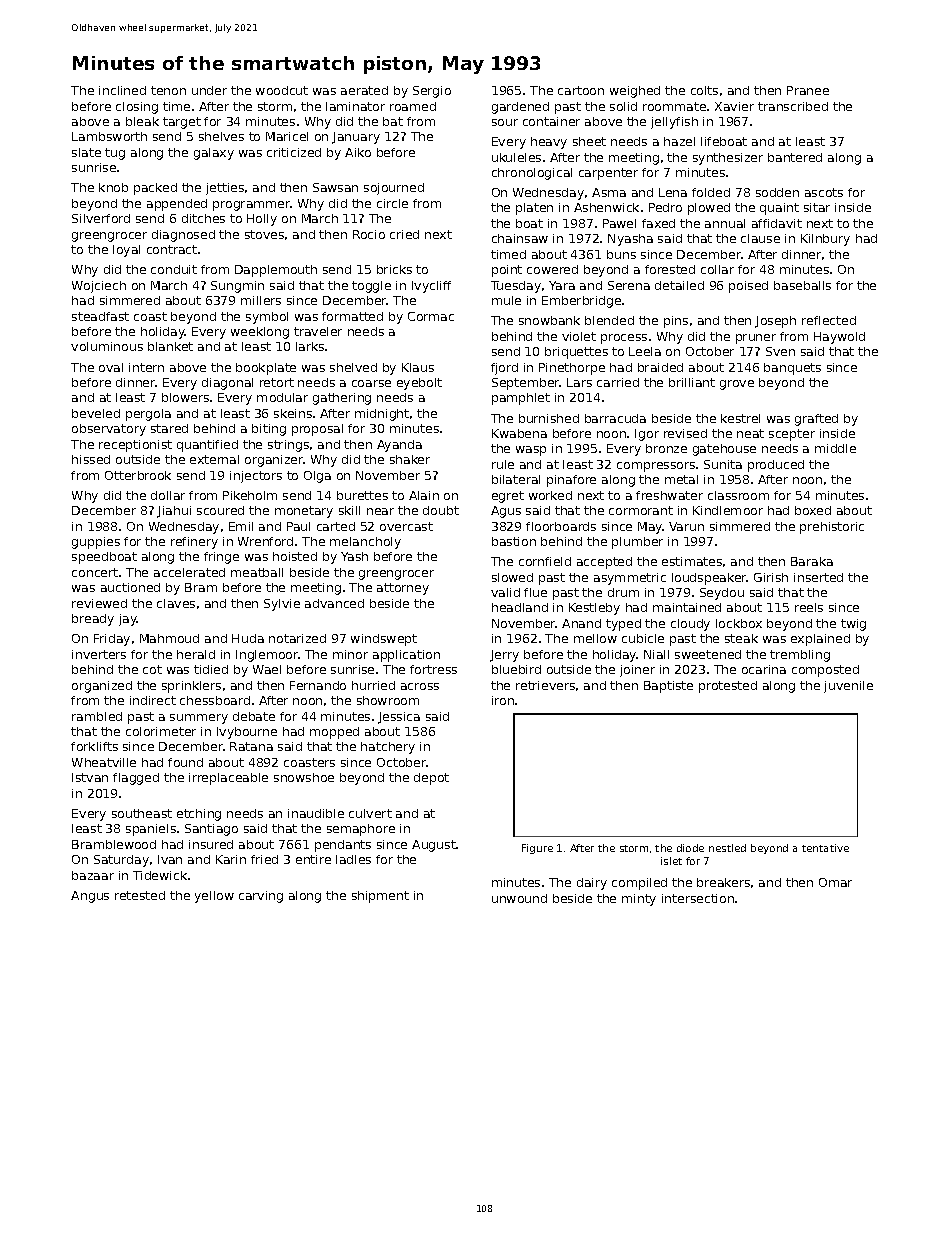 This screenshot has height=1233, width=952. Describe the element at coordinates (727, 848) in the screenshot. I see `nestled` at that location.
